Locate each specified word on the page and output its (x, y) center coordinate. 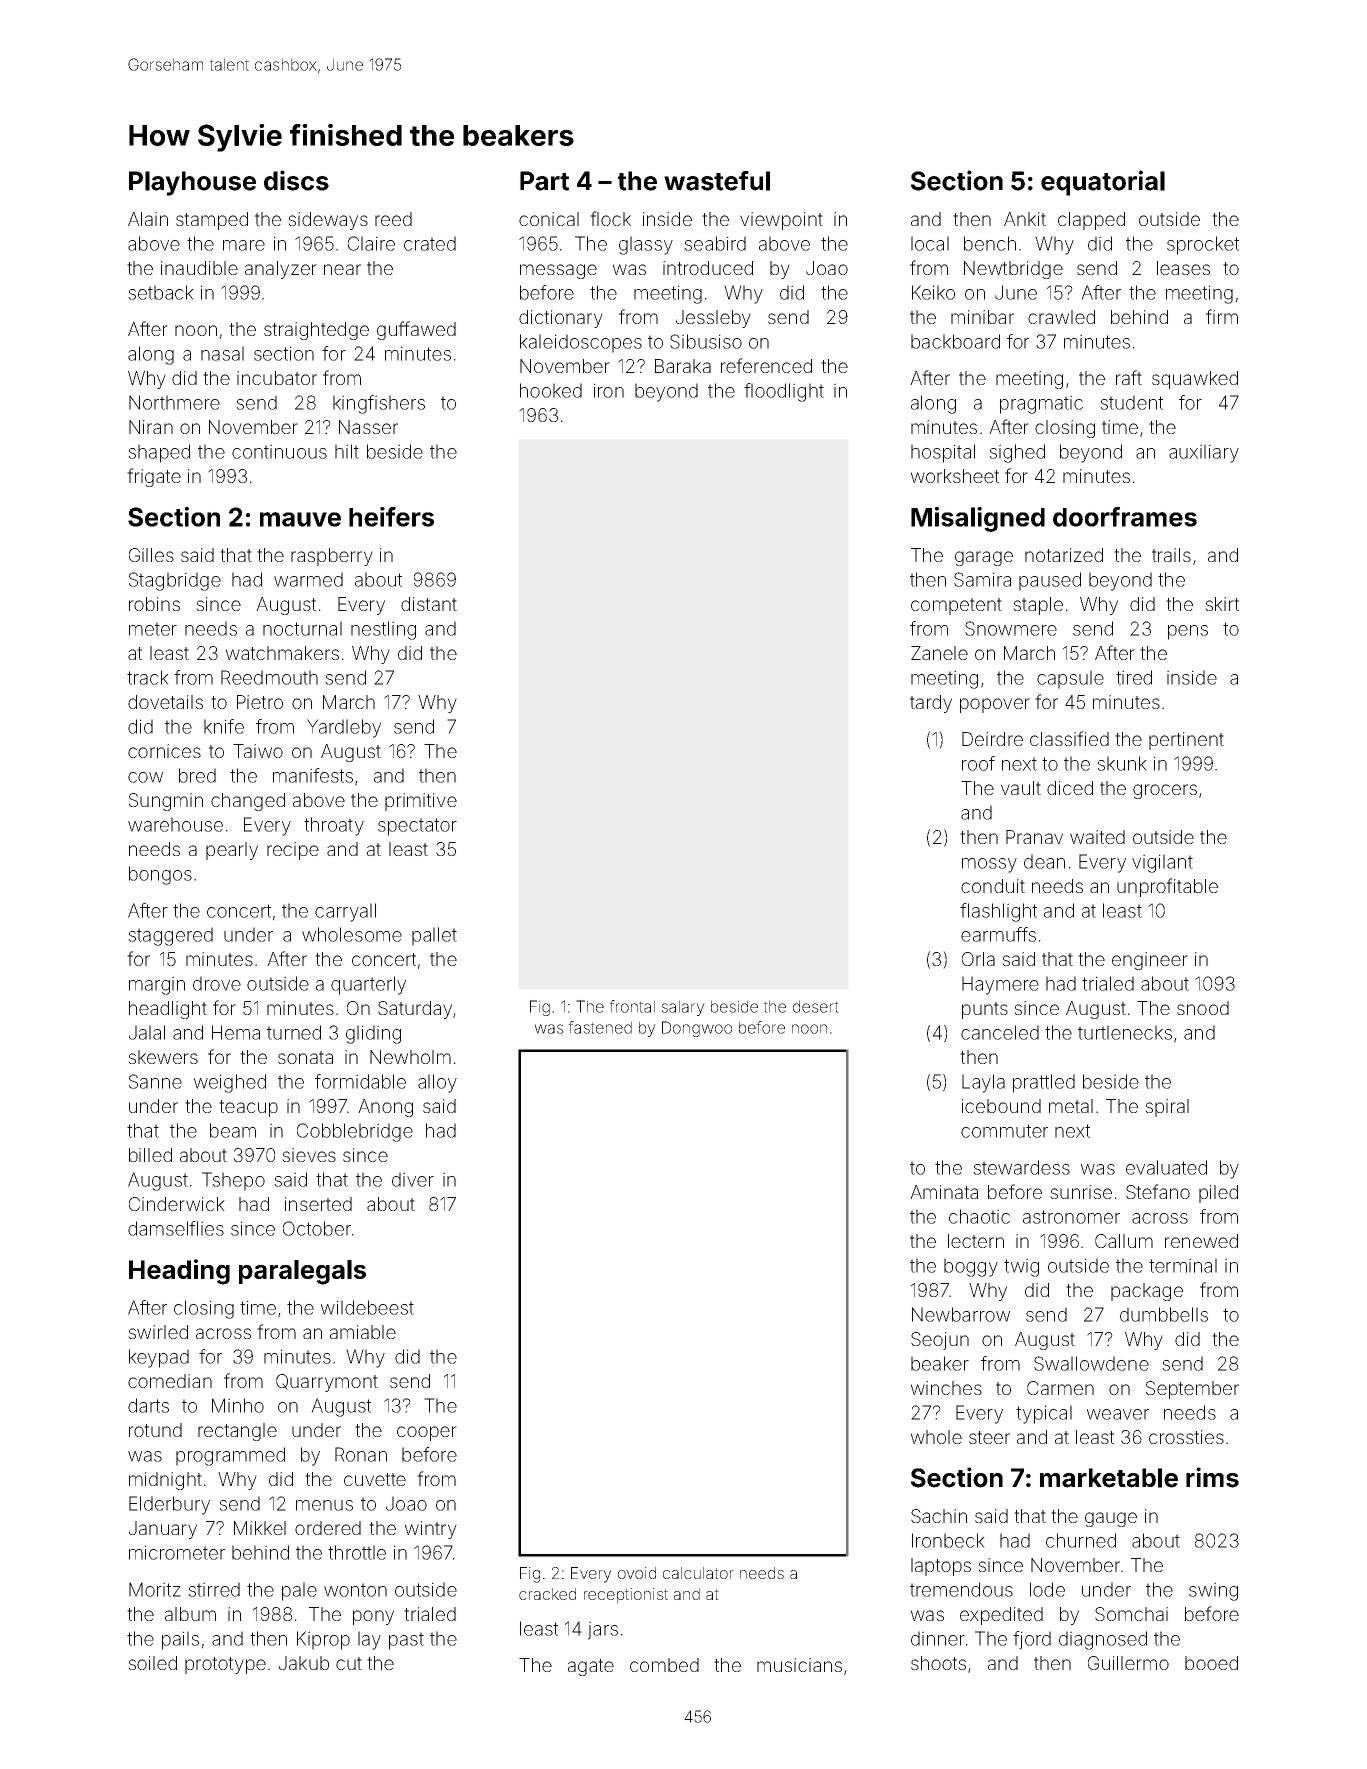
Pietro (260, 702)
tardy (931, 704)
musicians (799, 1665)
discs (296, 180)
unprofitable (1167, 887)
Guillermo (1128, 1663)
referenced (766, 365)
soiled (152, 1663)
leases (1183, 268)
